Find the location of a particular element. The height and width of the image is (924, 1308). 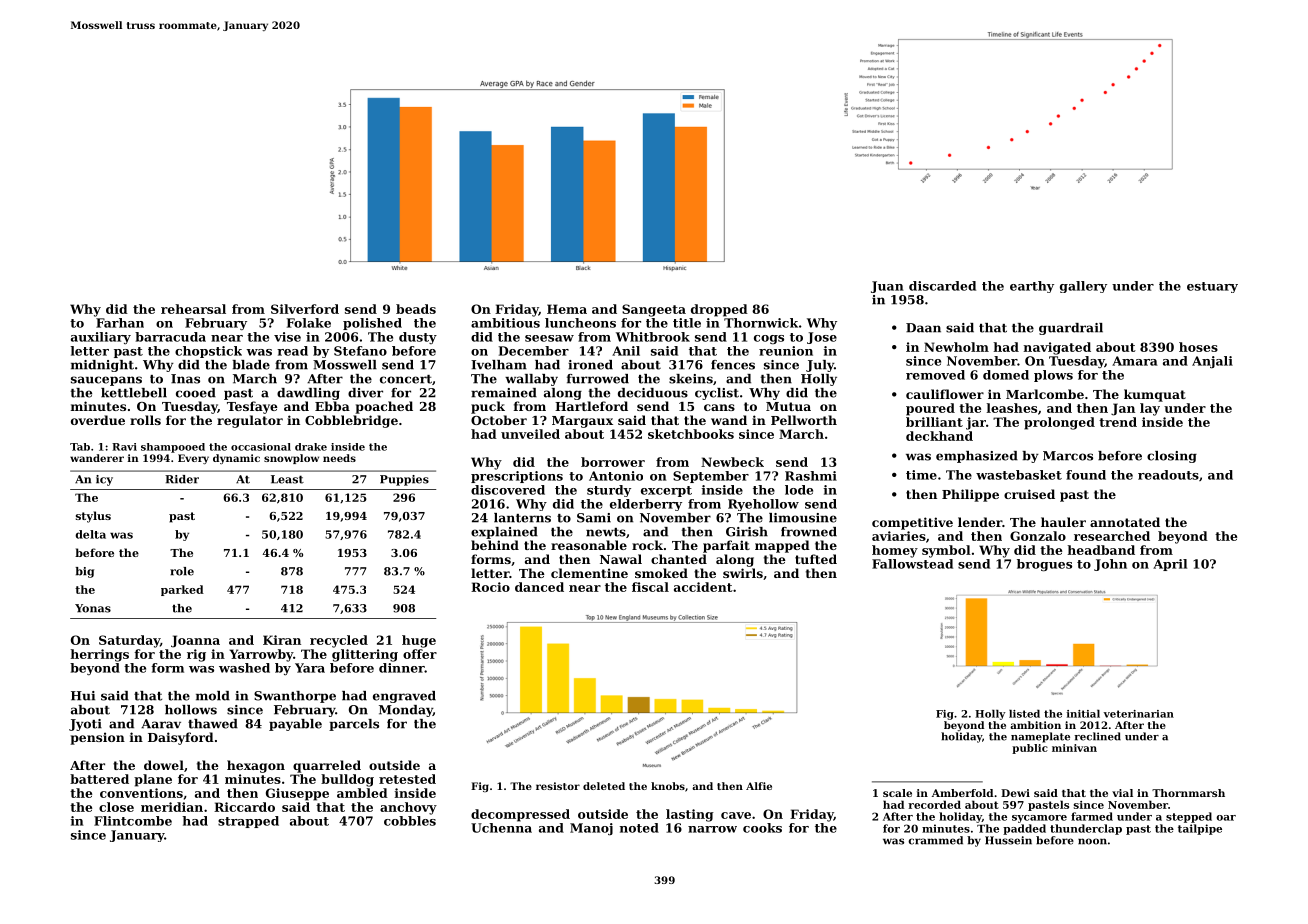

Newbeck is located at coordinates (732, 462).
